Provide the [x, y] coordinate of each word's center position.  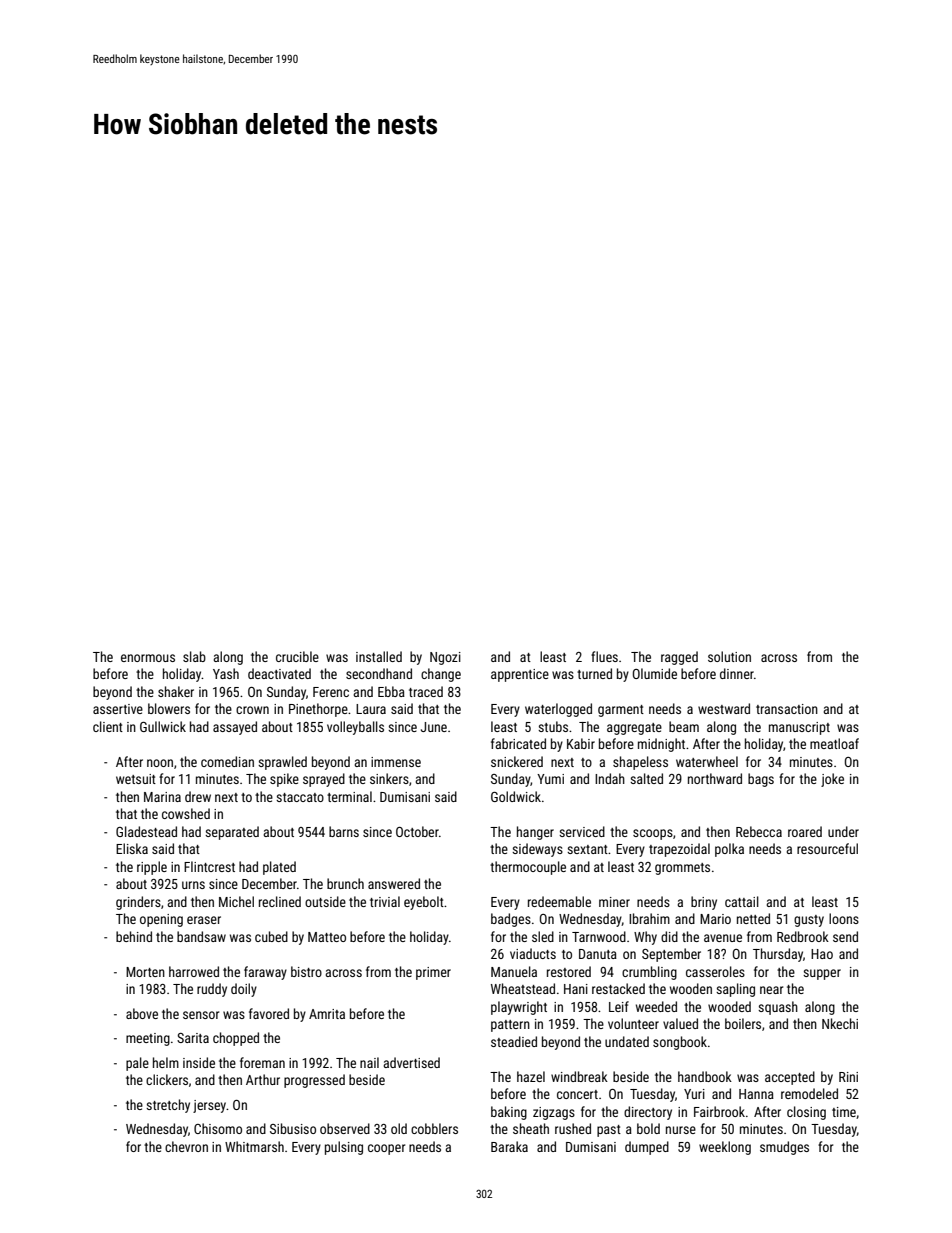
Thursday [778, 955]
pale [137, 1064]
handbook [705, 1076]
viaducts [533, 953]
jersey [209, 1106]
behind [134, 936]
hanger [535, 833]
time [844, 1112]
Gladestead [146, 831]
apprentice [520, 675]
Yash [226, 673]
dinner [737, 673]
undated [627, 1041]
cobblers [434, 1128]
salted [646, 778]
